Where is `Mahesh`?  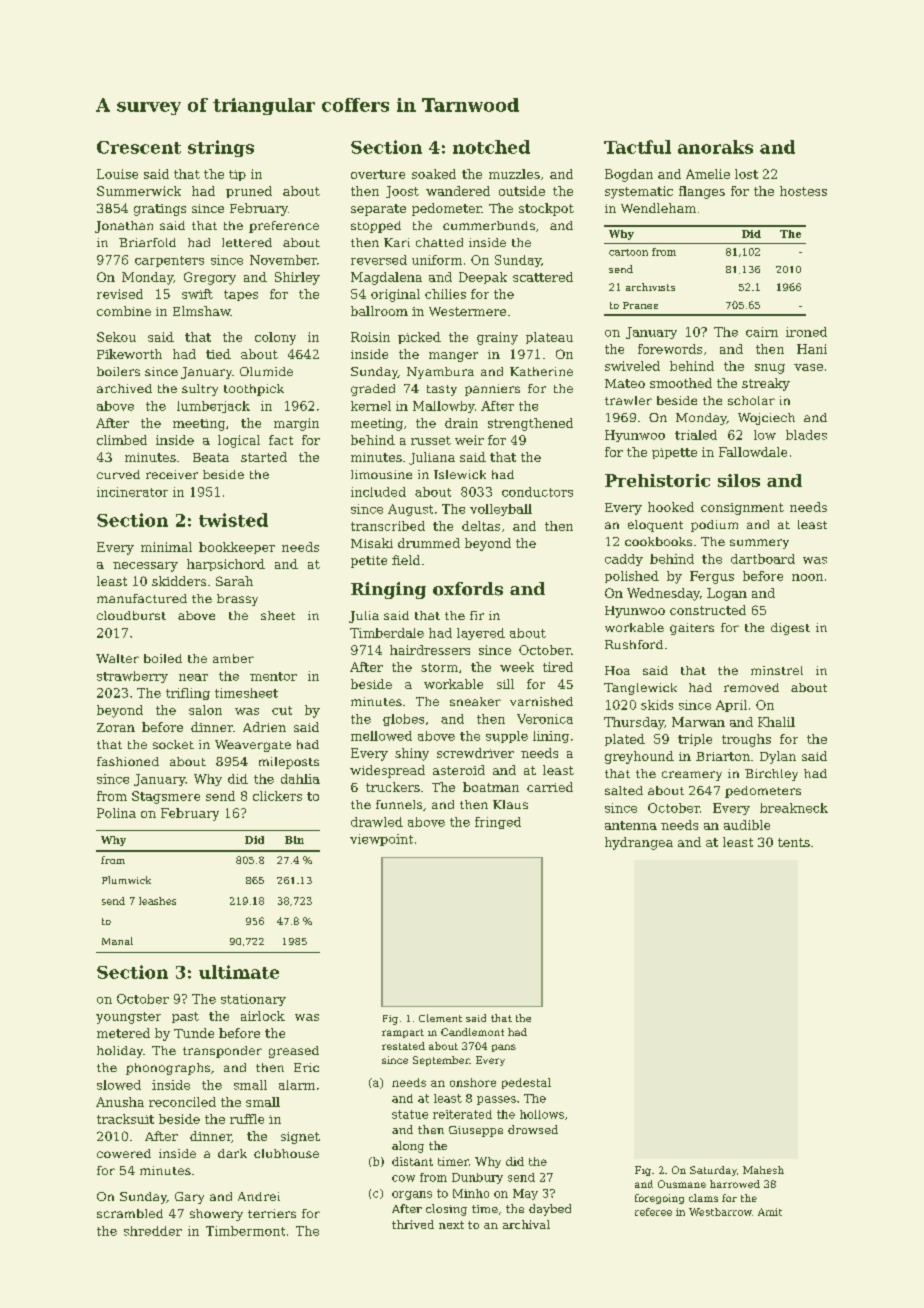
Mahesh is located at coordinates (763, 1170).
